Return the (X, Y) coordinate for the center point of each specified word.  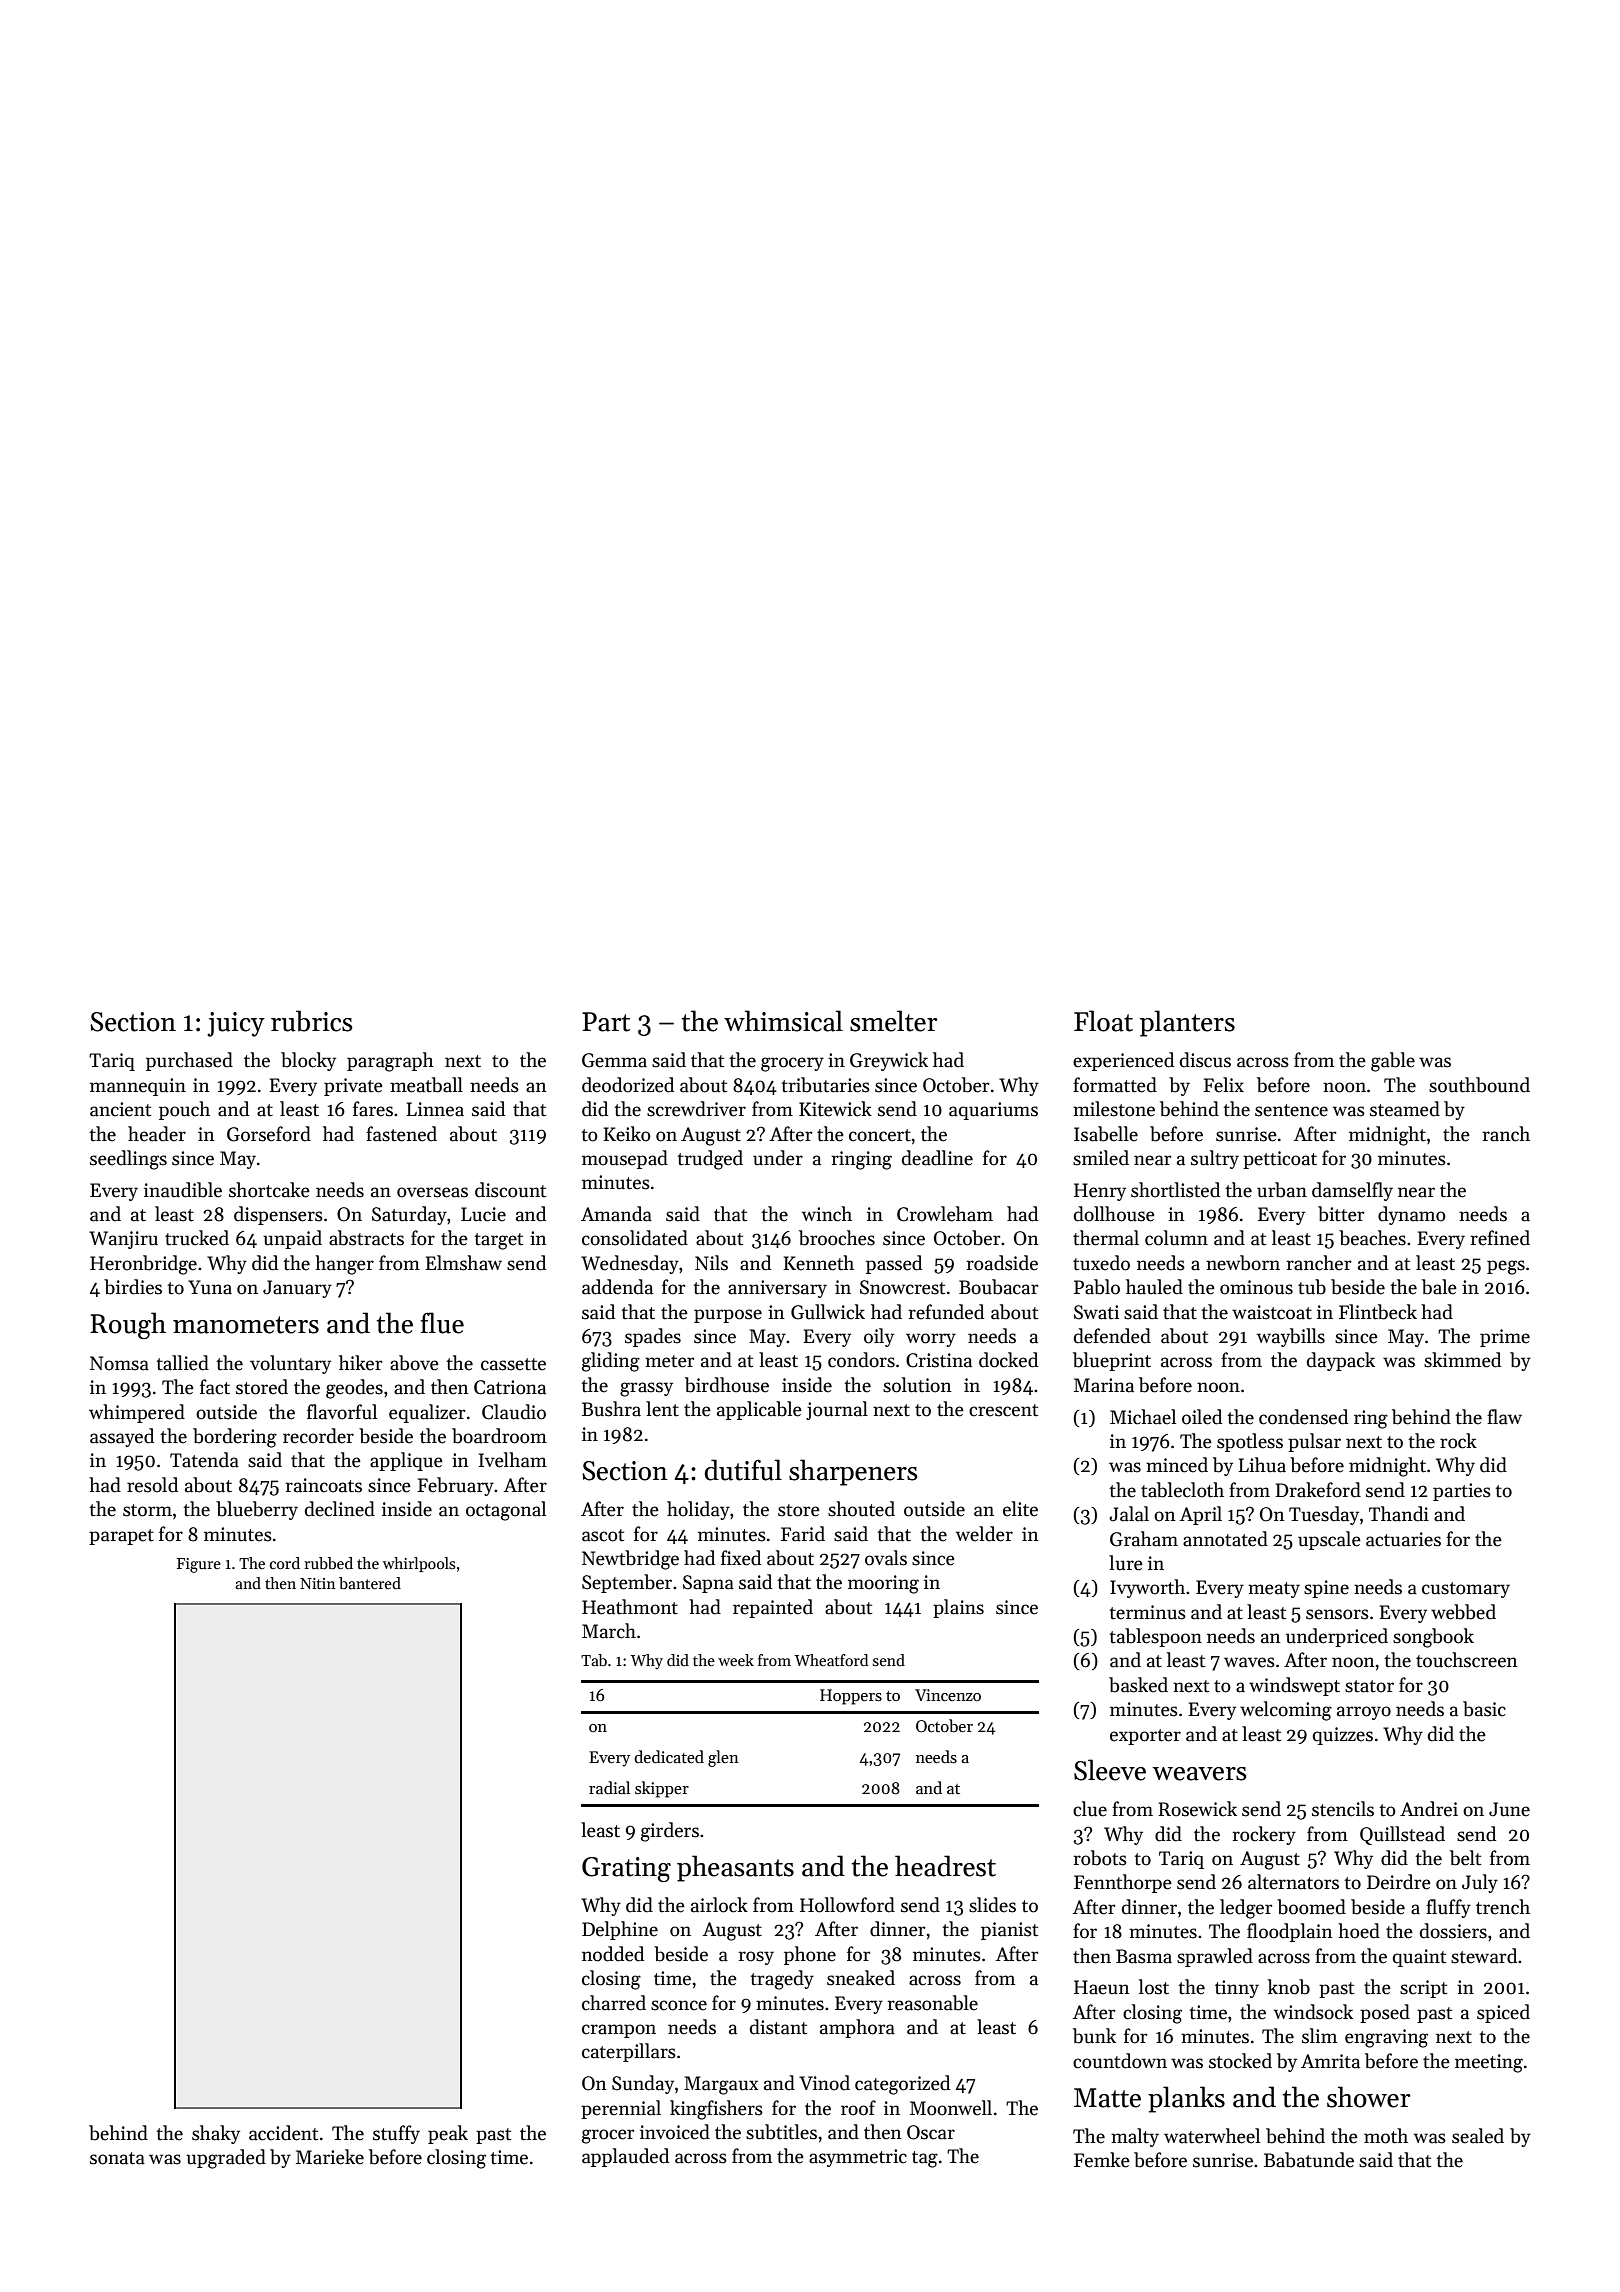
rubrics (312, 1021)
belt (1465, 1858)
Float (1103, 1021)
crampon (619, 2031)
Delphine (620, 1930)
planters (1187, 1023)
